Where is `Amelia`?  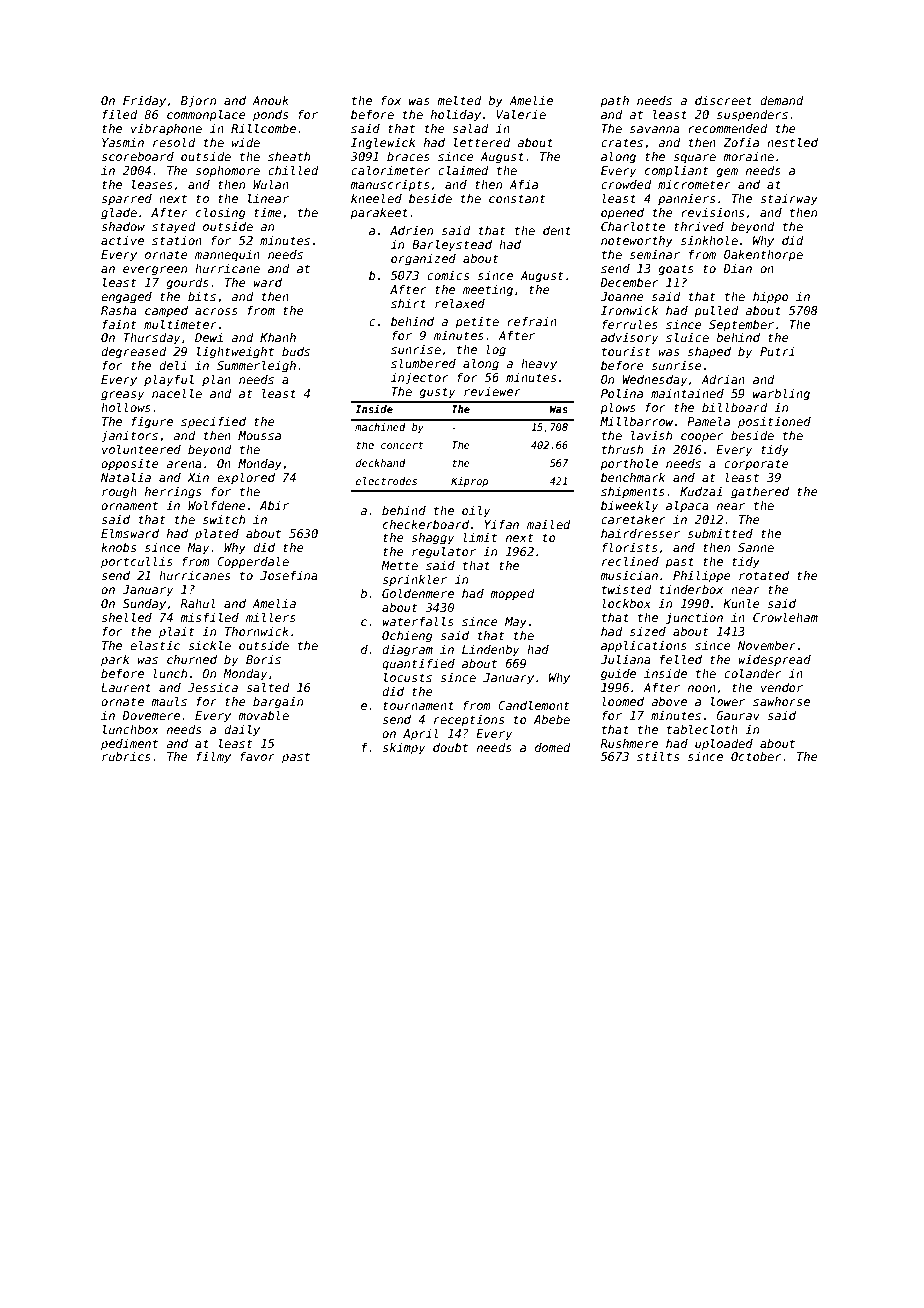
Amelia is located at coordinates (274, 603).
